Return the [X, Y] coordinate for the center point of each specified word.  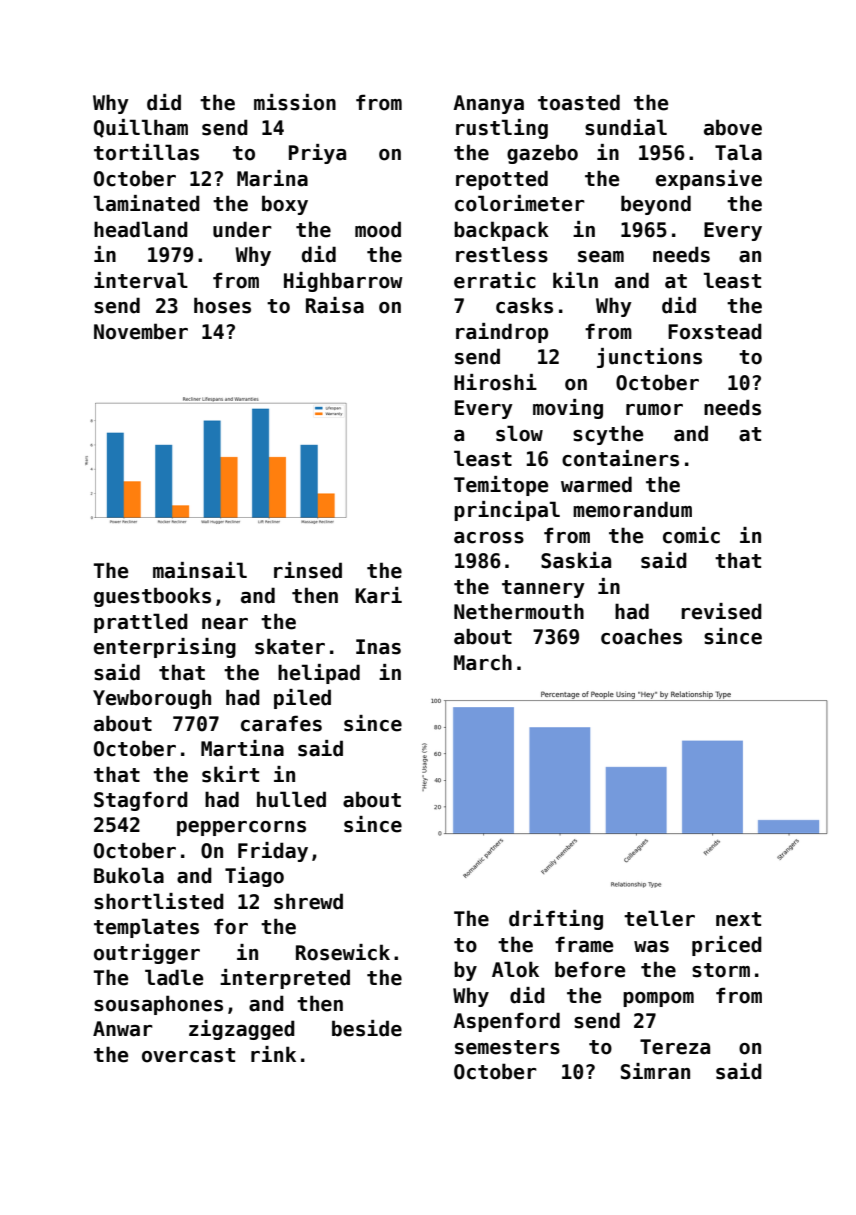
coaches [641, 636]
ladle [174, 977]
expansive [709, 180]
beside [367, 1028]
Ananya [488, 104]
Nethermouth [519, 611]
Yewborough [152, 699]
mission [295, 102]
